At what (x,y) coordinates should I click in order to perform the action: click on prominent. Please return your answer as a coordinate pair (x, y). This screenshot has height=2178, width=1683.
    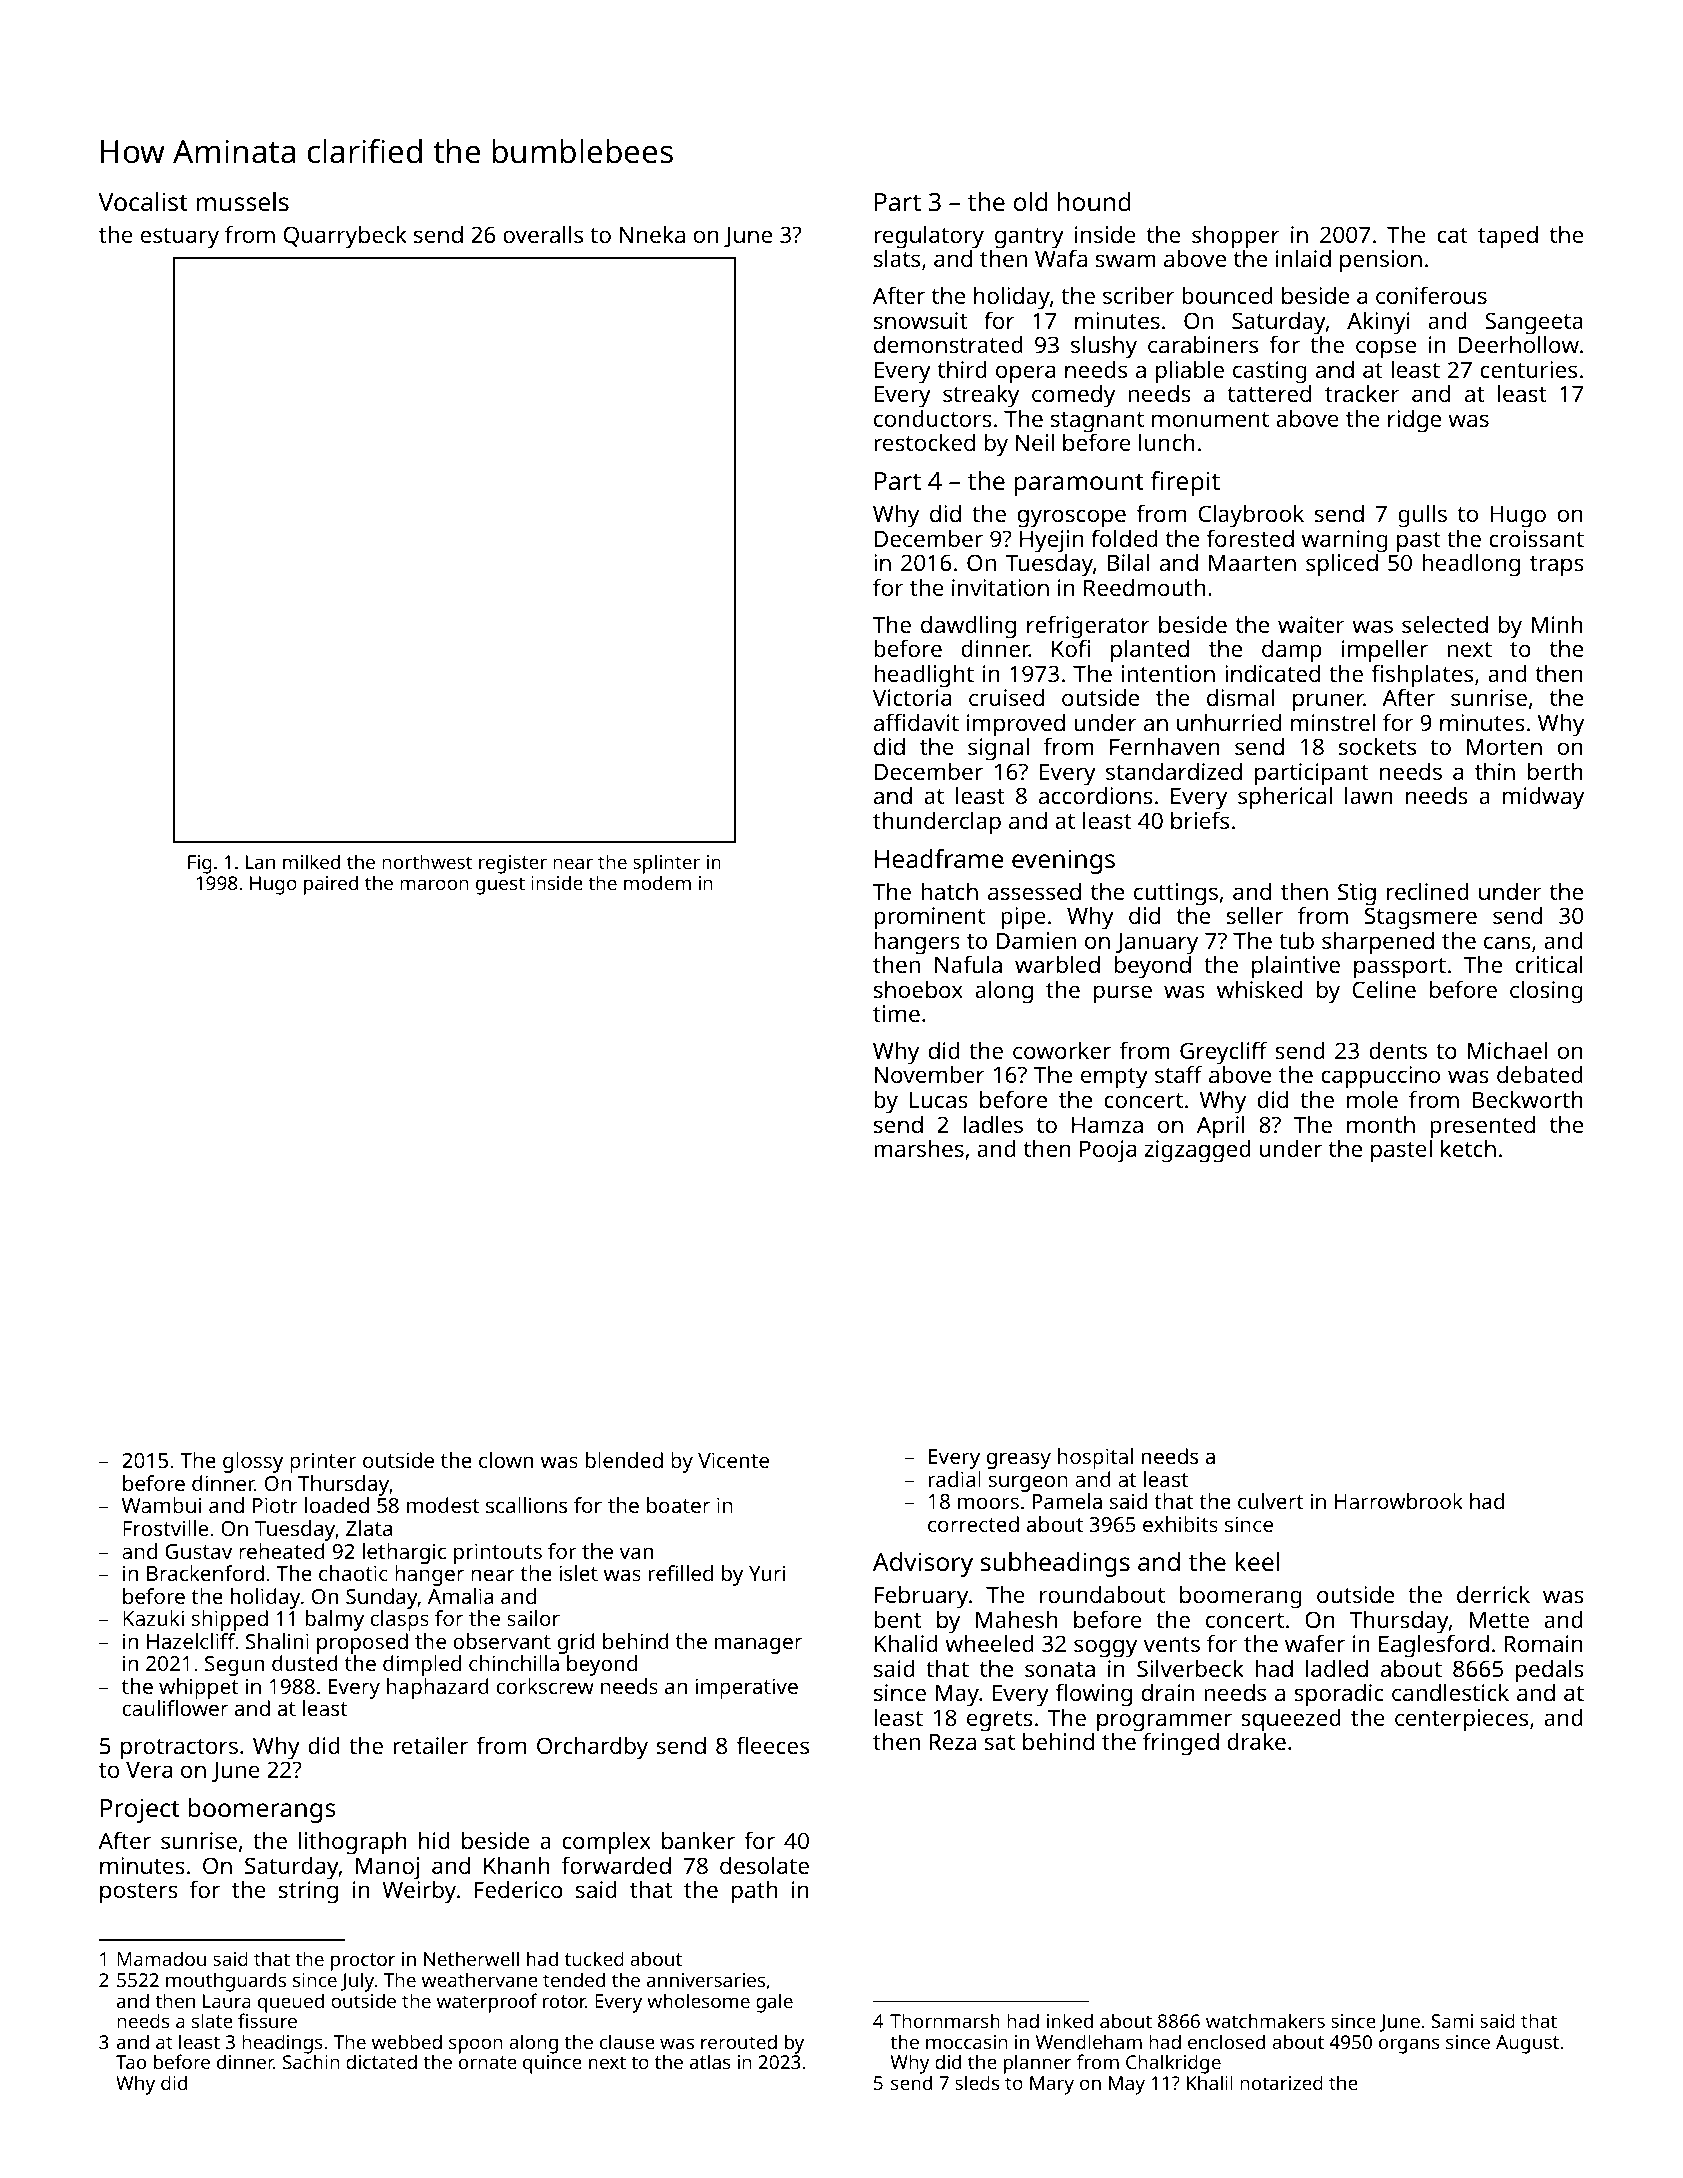
    Looking at the image, I should click on (929, 918).
